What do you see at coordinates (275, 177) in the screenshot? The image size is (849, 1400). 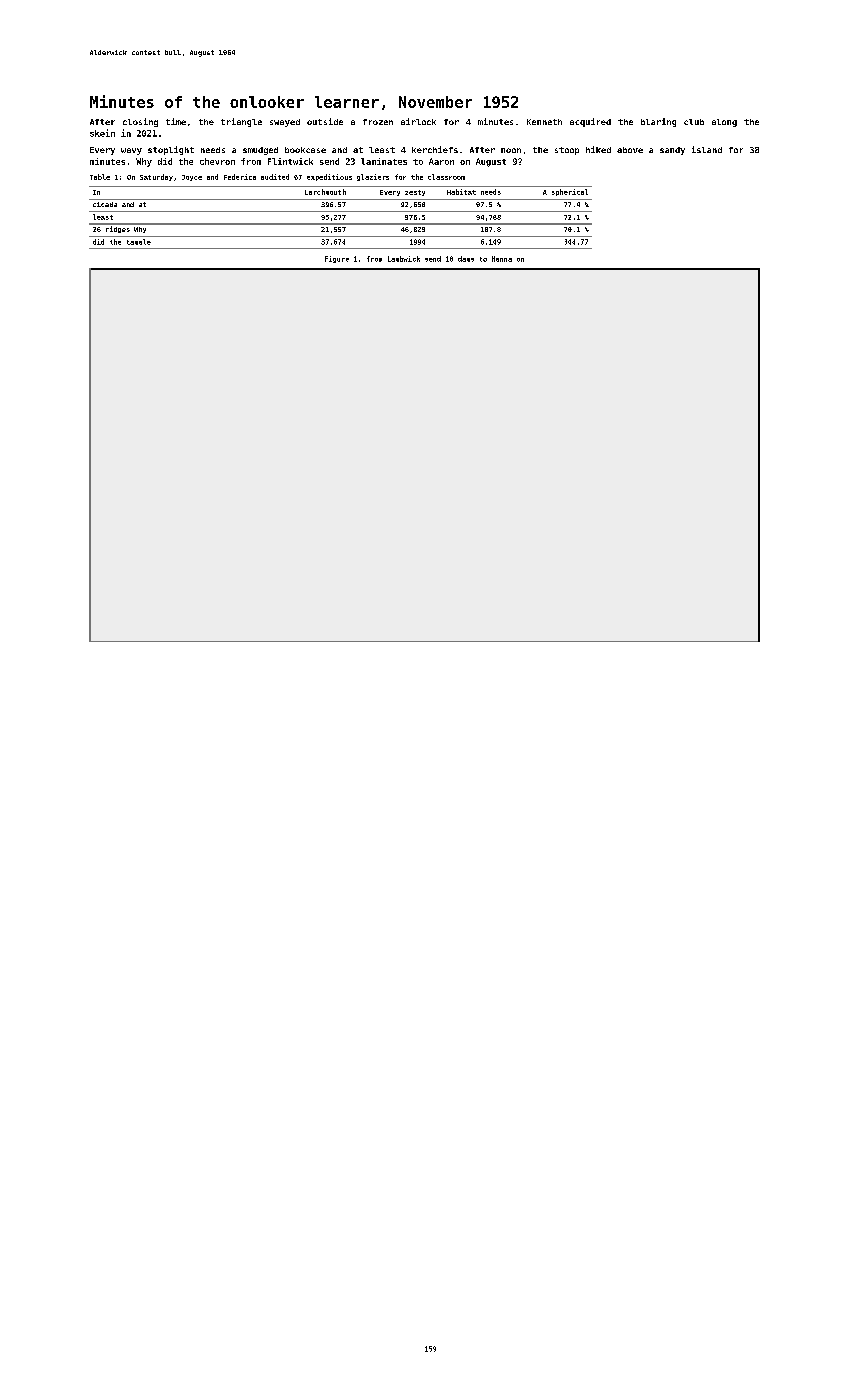 I see `audited` at bounding box center [275, 177].
